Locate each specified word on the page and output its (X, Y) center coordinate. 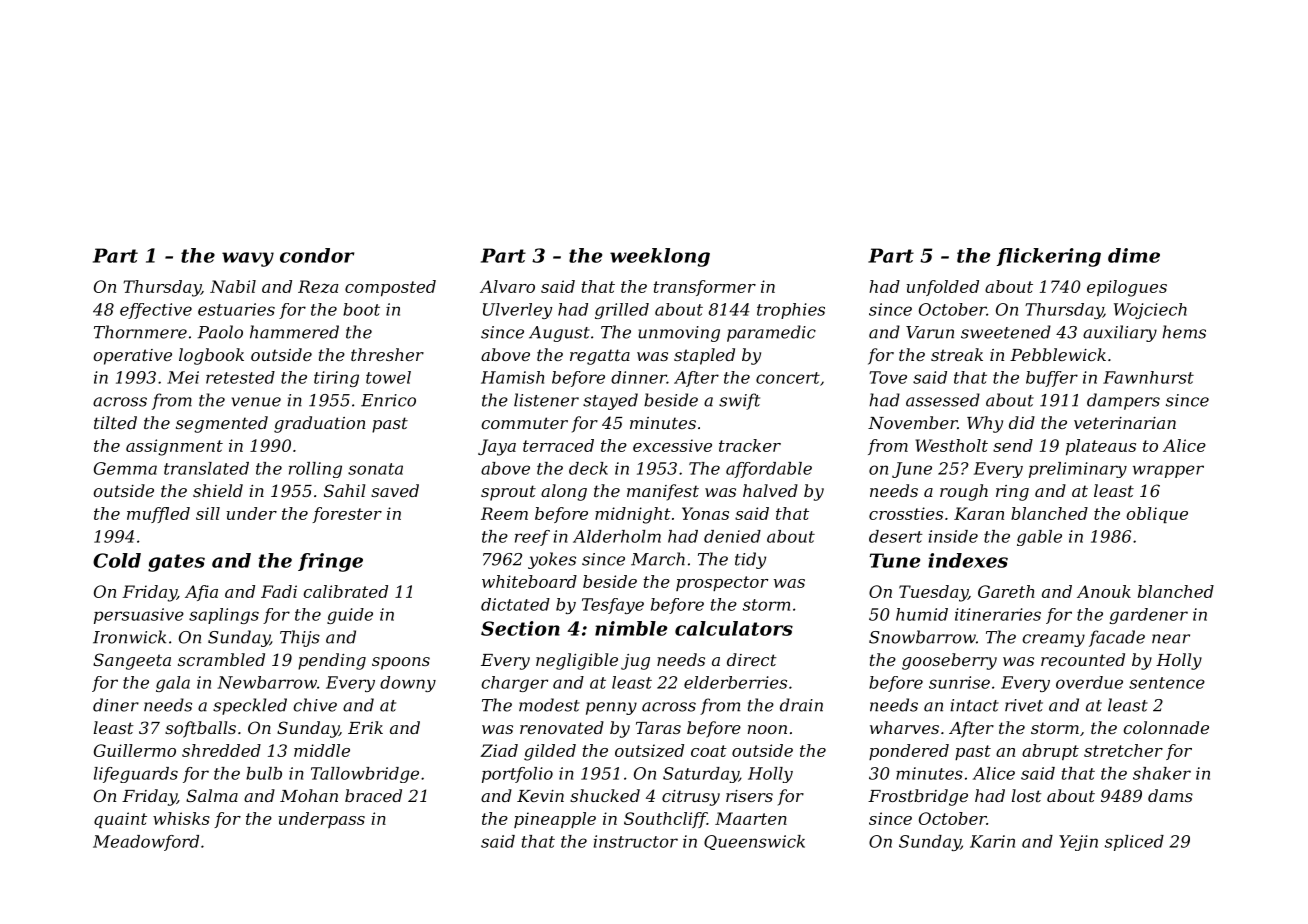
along (564, 492)
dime (1134, 255)
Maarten (751, 818)
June (912, 470)
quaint (120, 820)
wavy (248, 259)
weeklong (660, 257)
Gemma (125, 468)
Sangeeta (132, 661)
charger (514, 684)
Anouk (1104, 591)
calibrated (345, 591)
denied (732, 536)
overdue (1089, 682)
